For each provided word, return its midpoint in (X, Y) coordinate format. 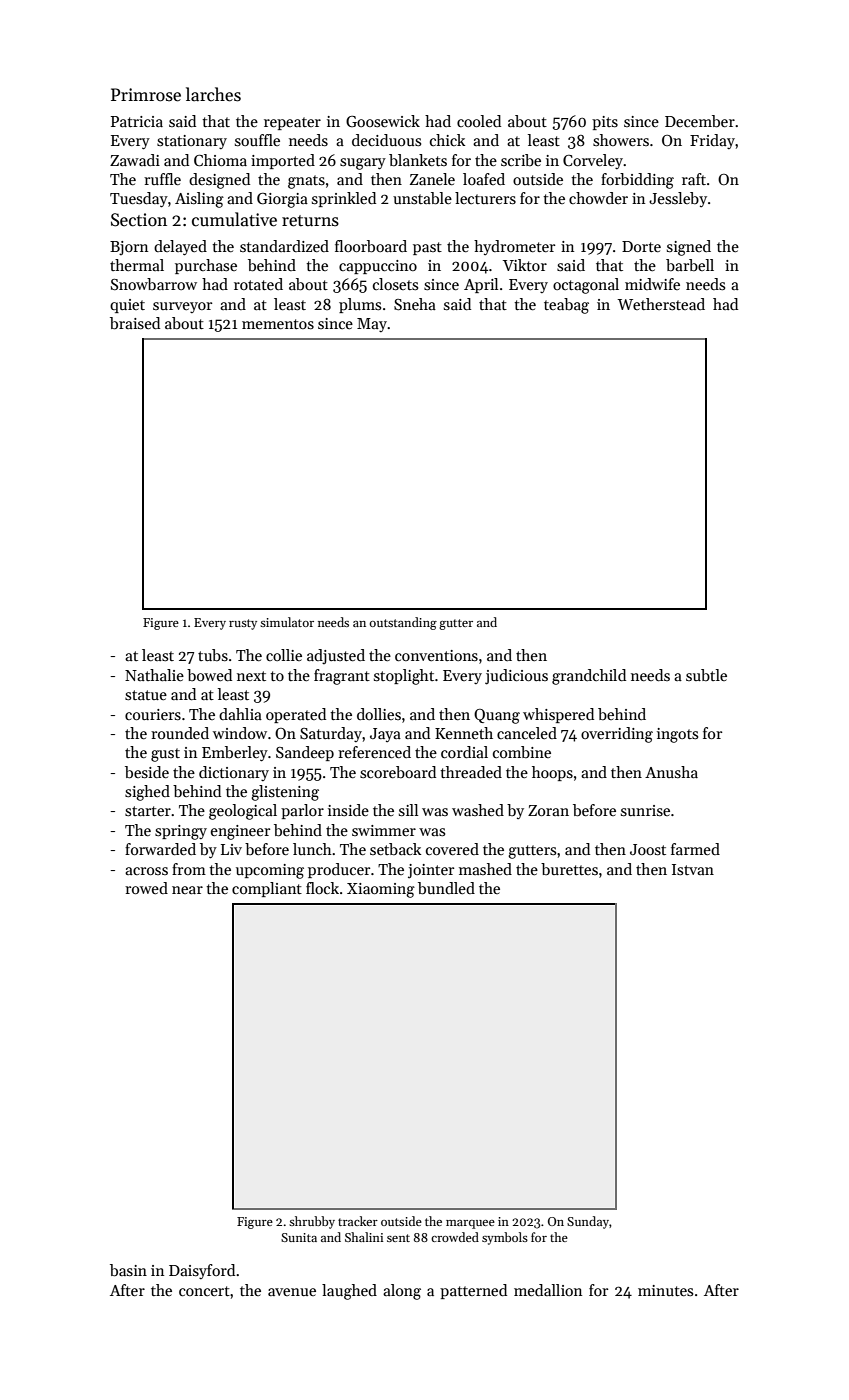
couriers (153, 714)
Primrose (146, 95)
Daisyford (202, 1271)
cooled (479, 121)
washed (478, 810)
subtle (706, 675)
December (700, 121)
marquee (470, 1224)
